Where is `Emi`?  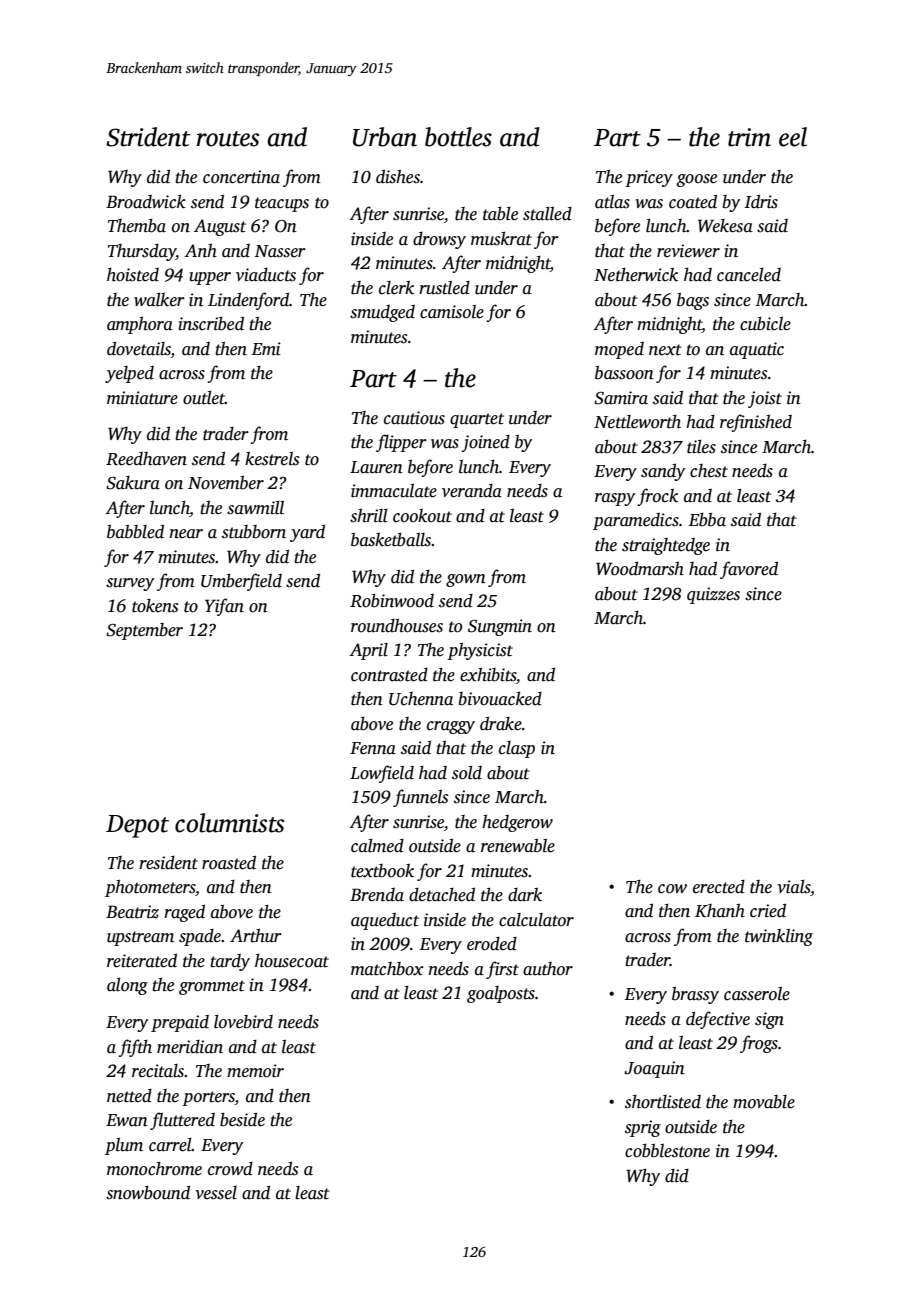 Emi is located at coordinates (266, 349).
